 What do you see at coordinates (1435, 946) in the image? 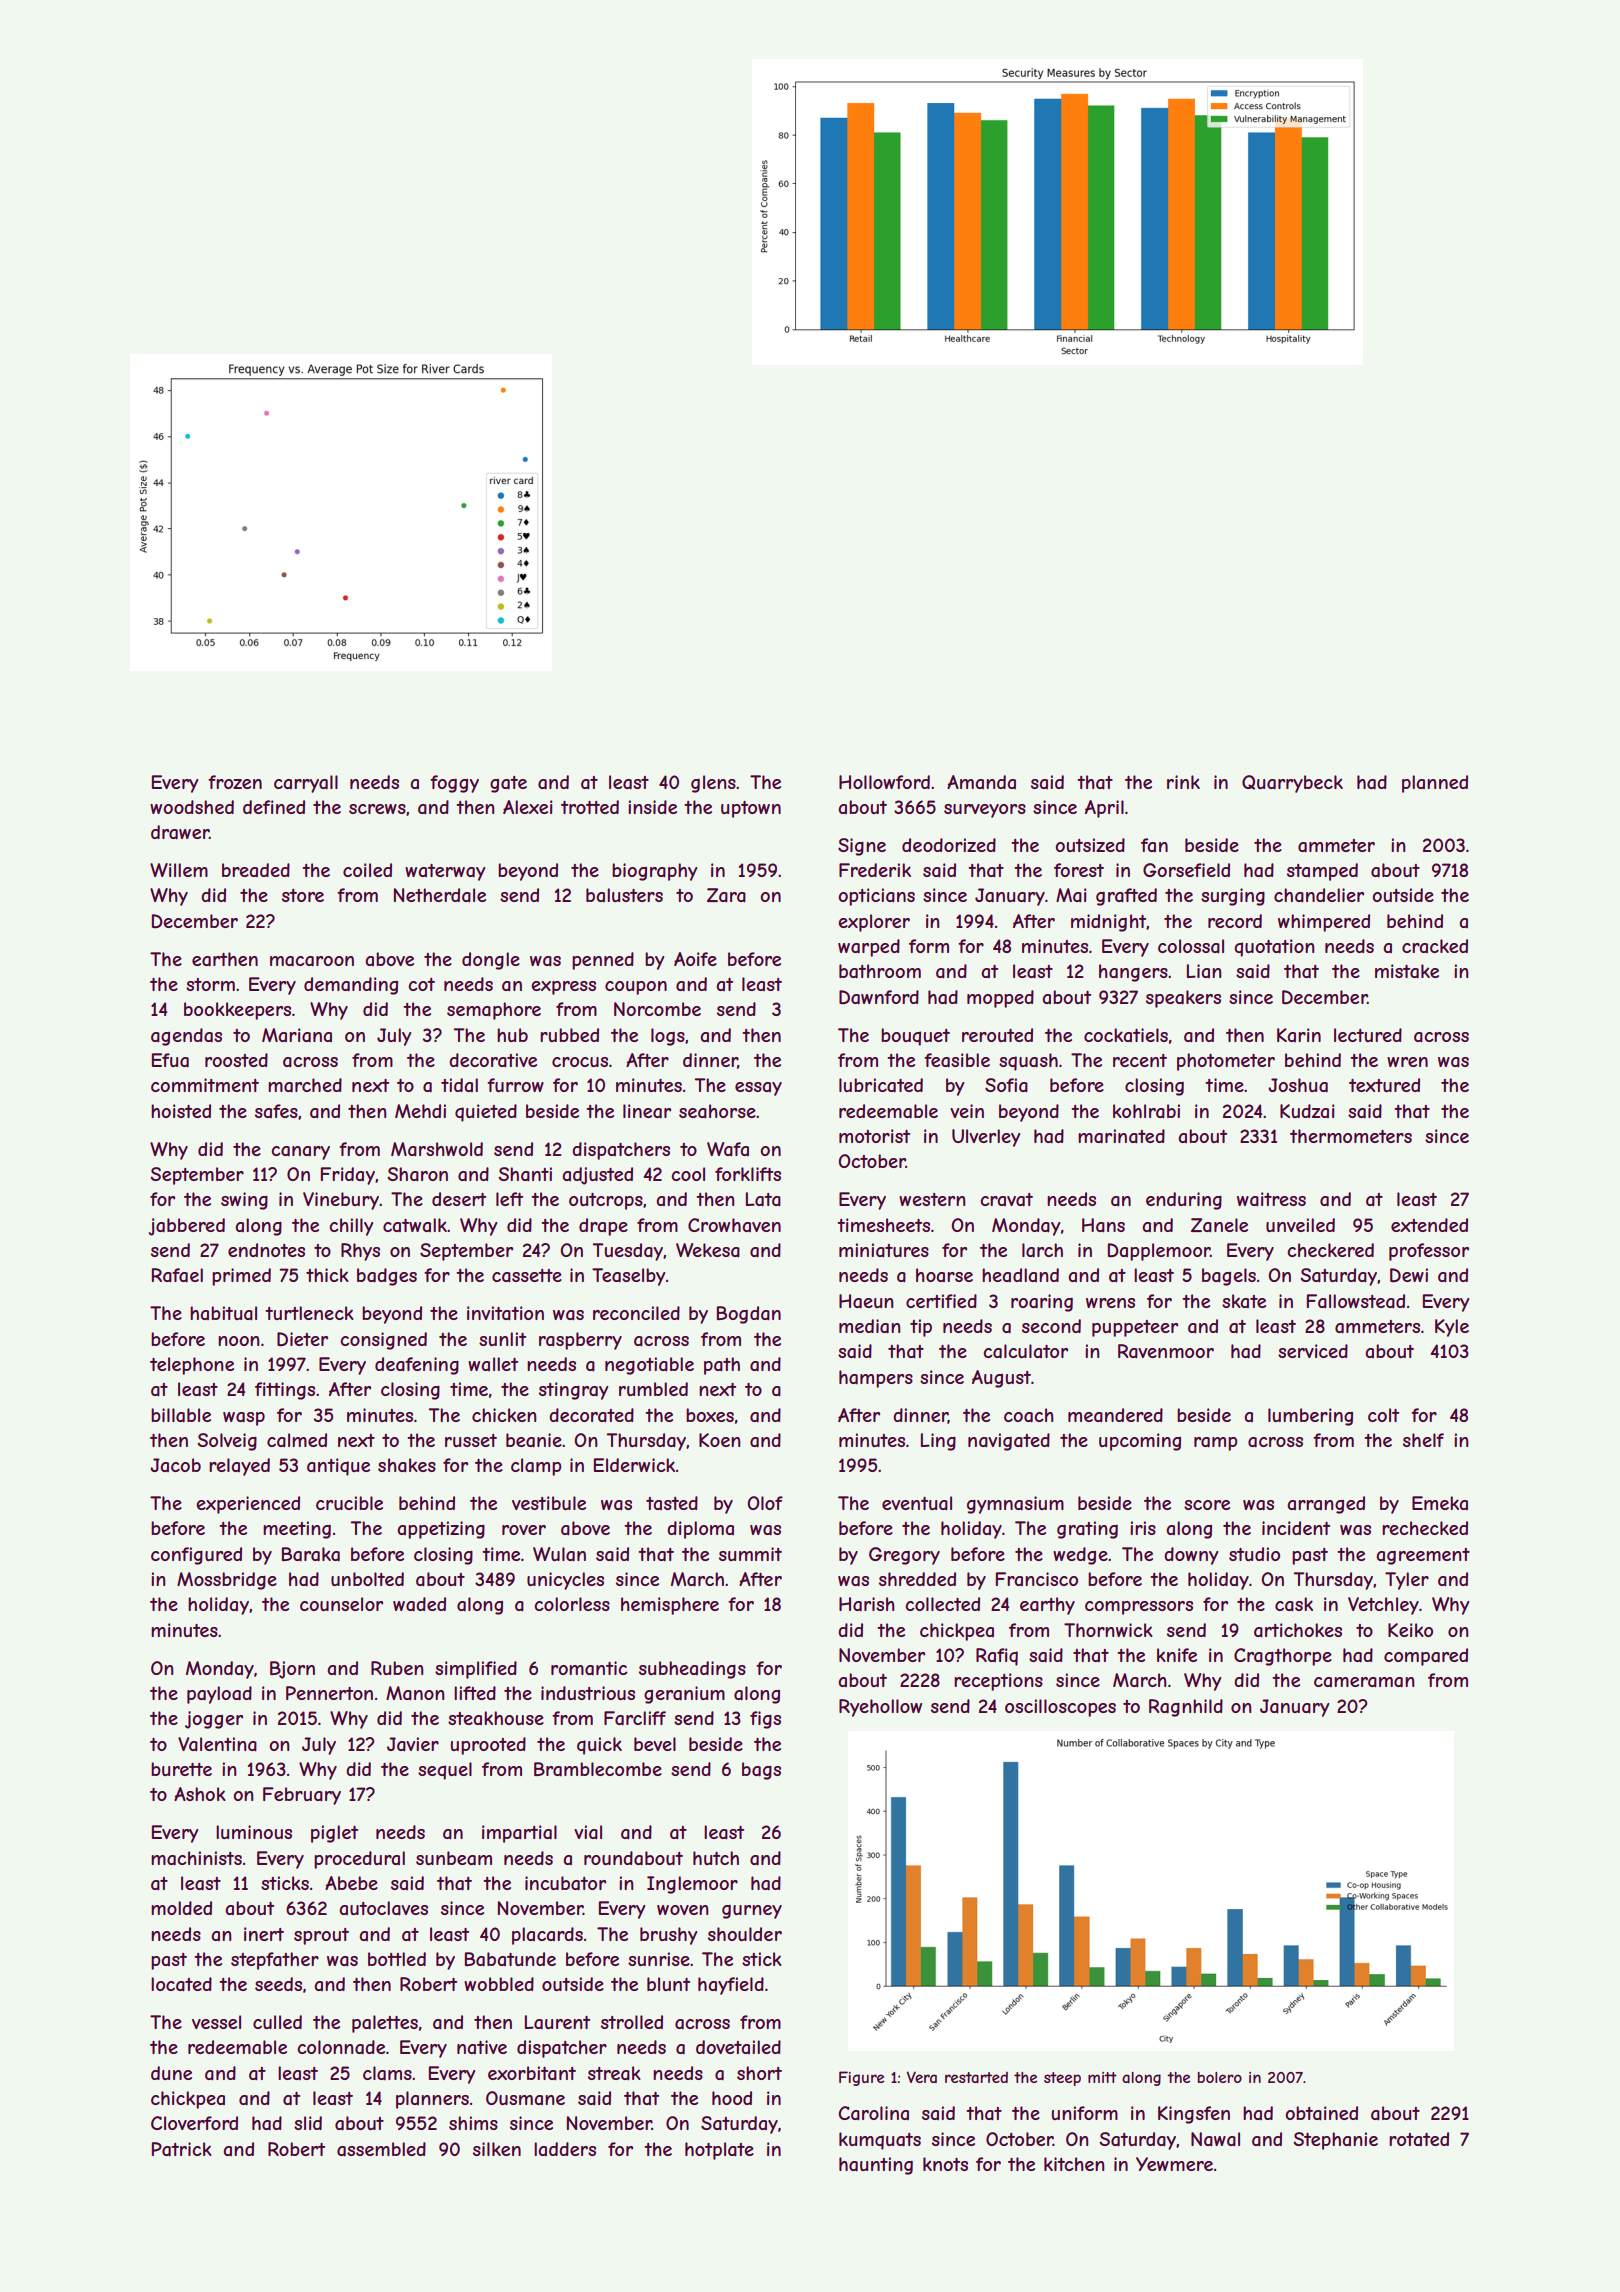
I see `cracked` at bounding box center [1435, 946].
